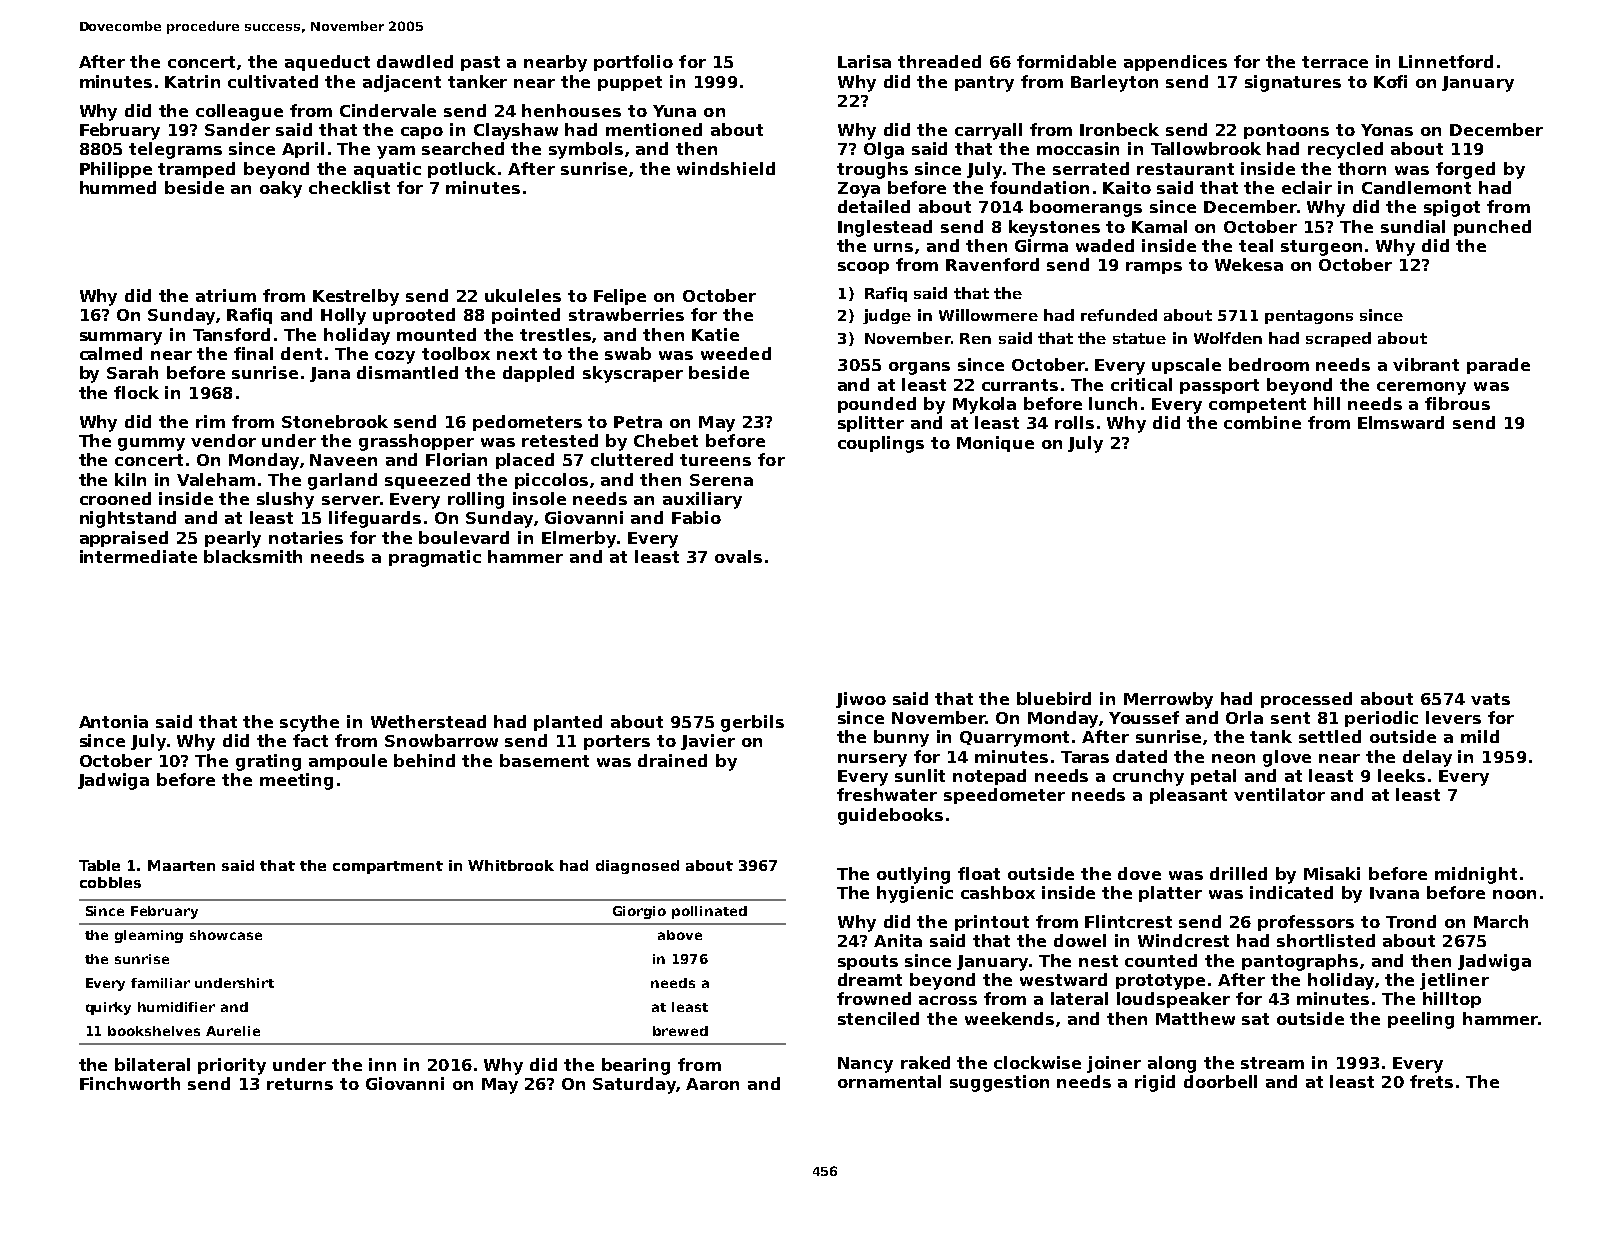  Describe the element at coordinates (887, 316) in the page. I see `judge` at that location.
